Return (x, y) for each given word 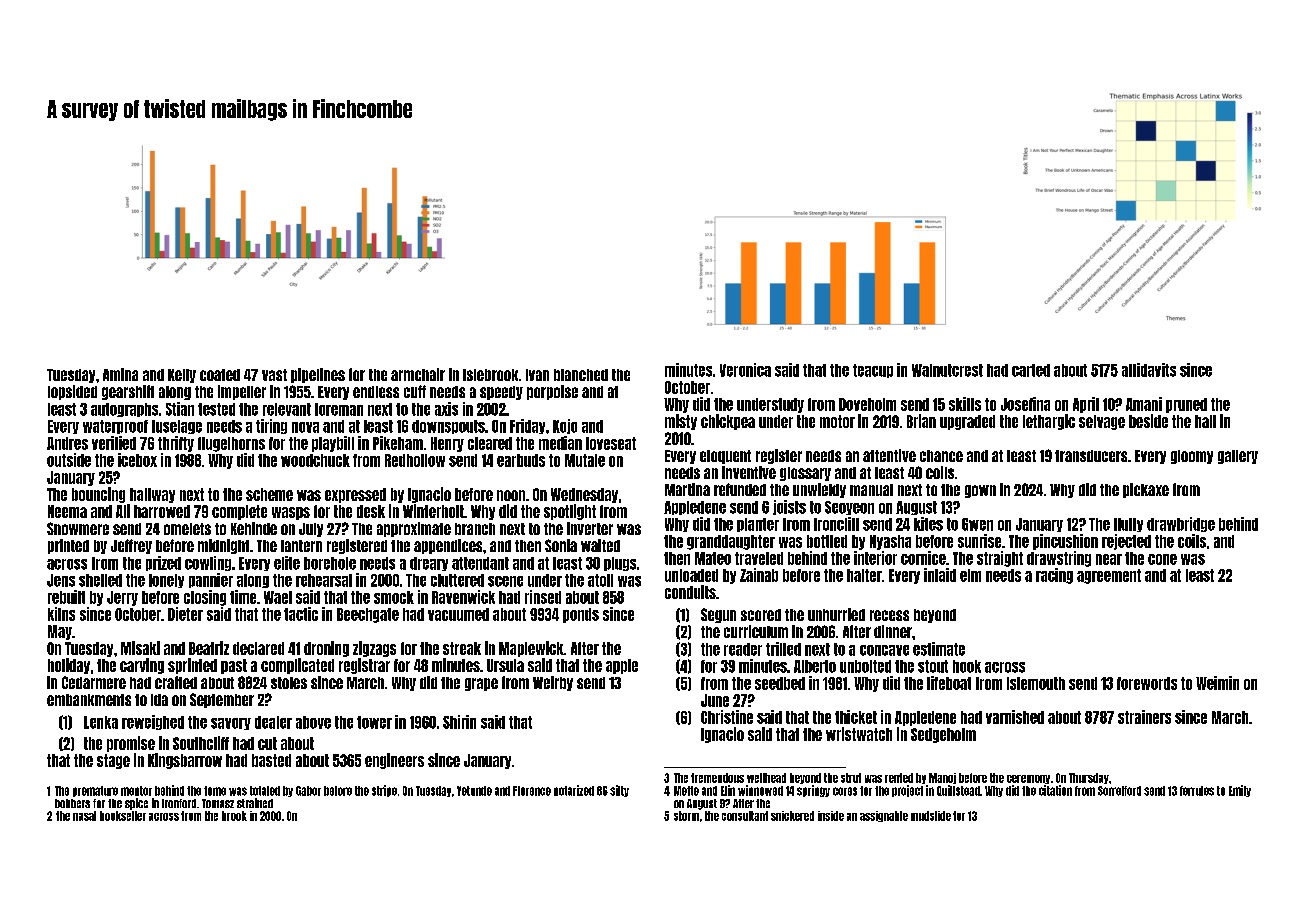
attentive (889, 455)
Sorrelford (1119, 791)
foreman (339, 409)
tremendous (717, 778)
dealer (273, 722)
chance (941, 456)
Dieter (185, 614)
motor (837, 421)
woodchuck (315, 460)
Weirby (553, 683)
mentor (136, 791)
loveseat (611, 443)
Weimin (1217, 683)
